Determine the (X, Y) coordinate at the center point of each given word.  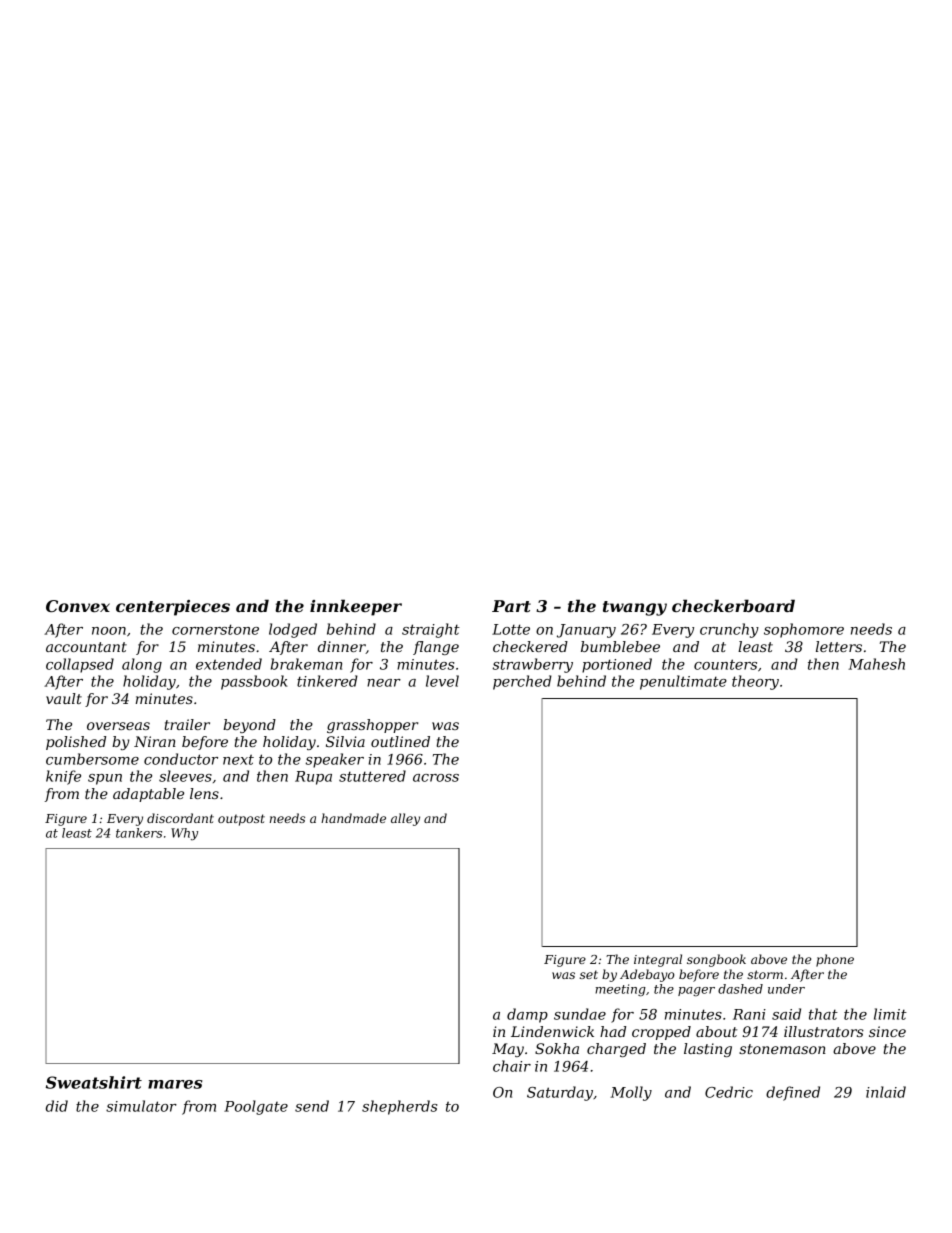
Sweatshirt (94, 1082)
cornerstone (215, 629)
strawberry (533, 665)
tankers (139, 833)
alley (405, 819)
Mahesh (876, 664)
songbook (716, 960)
